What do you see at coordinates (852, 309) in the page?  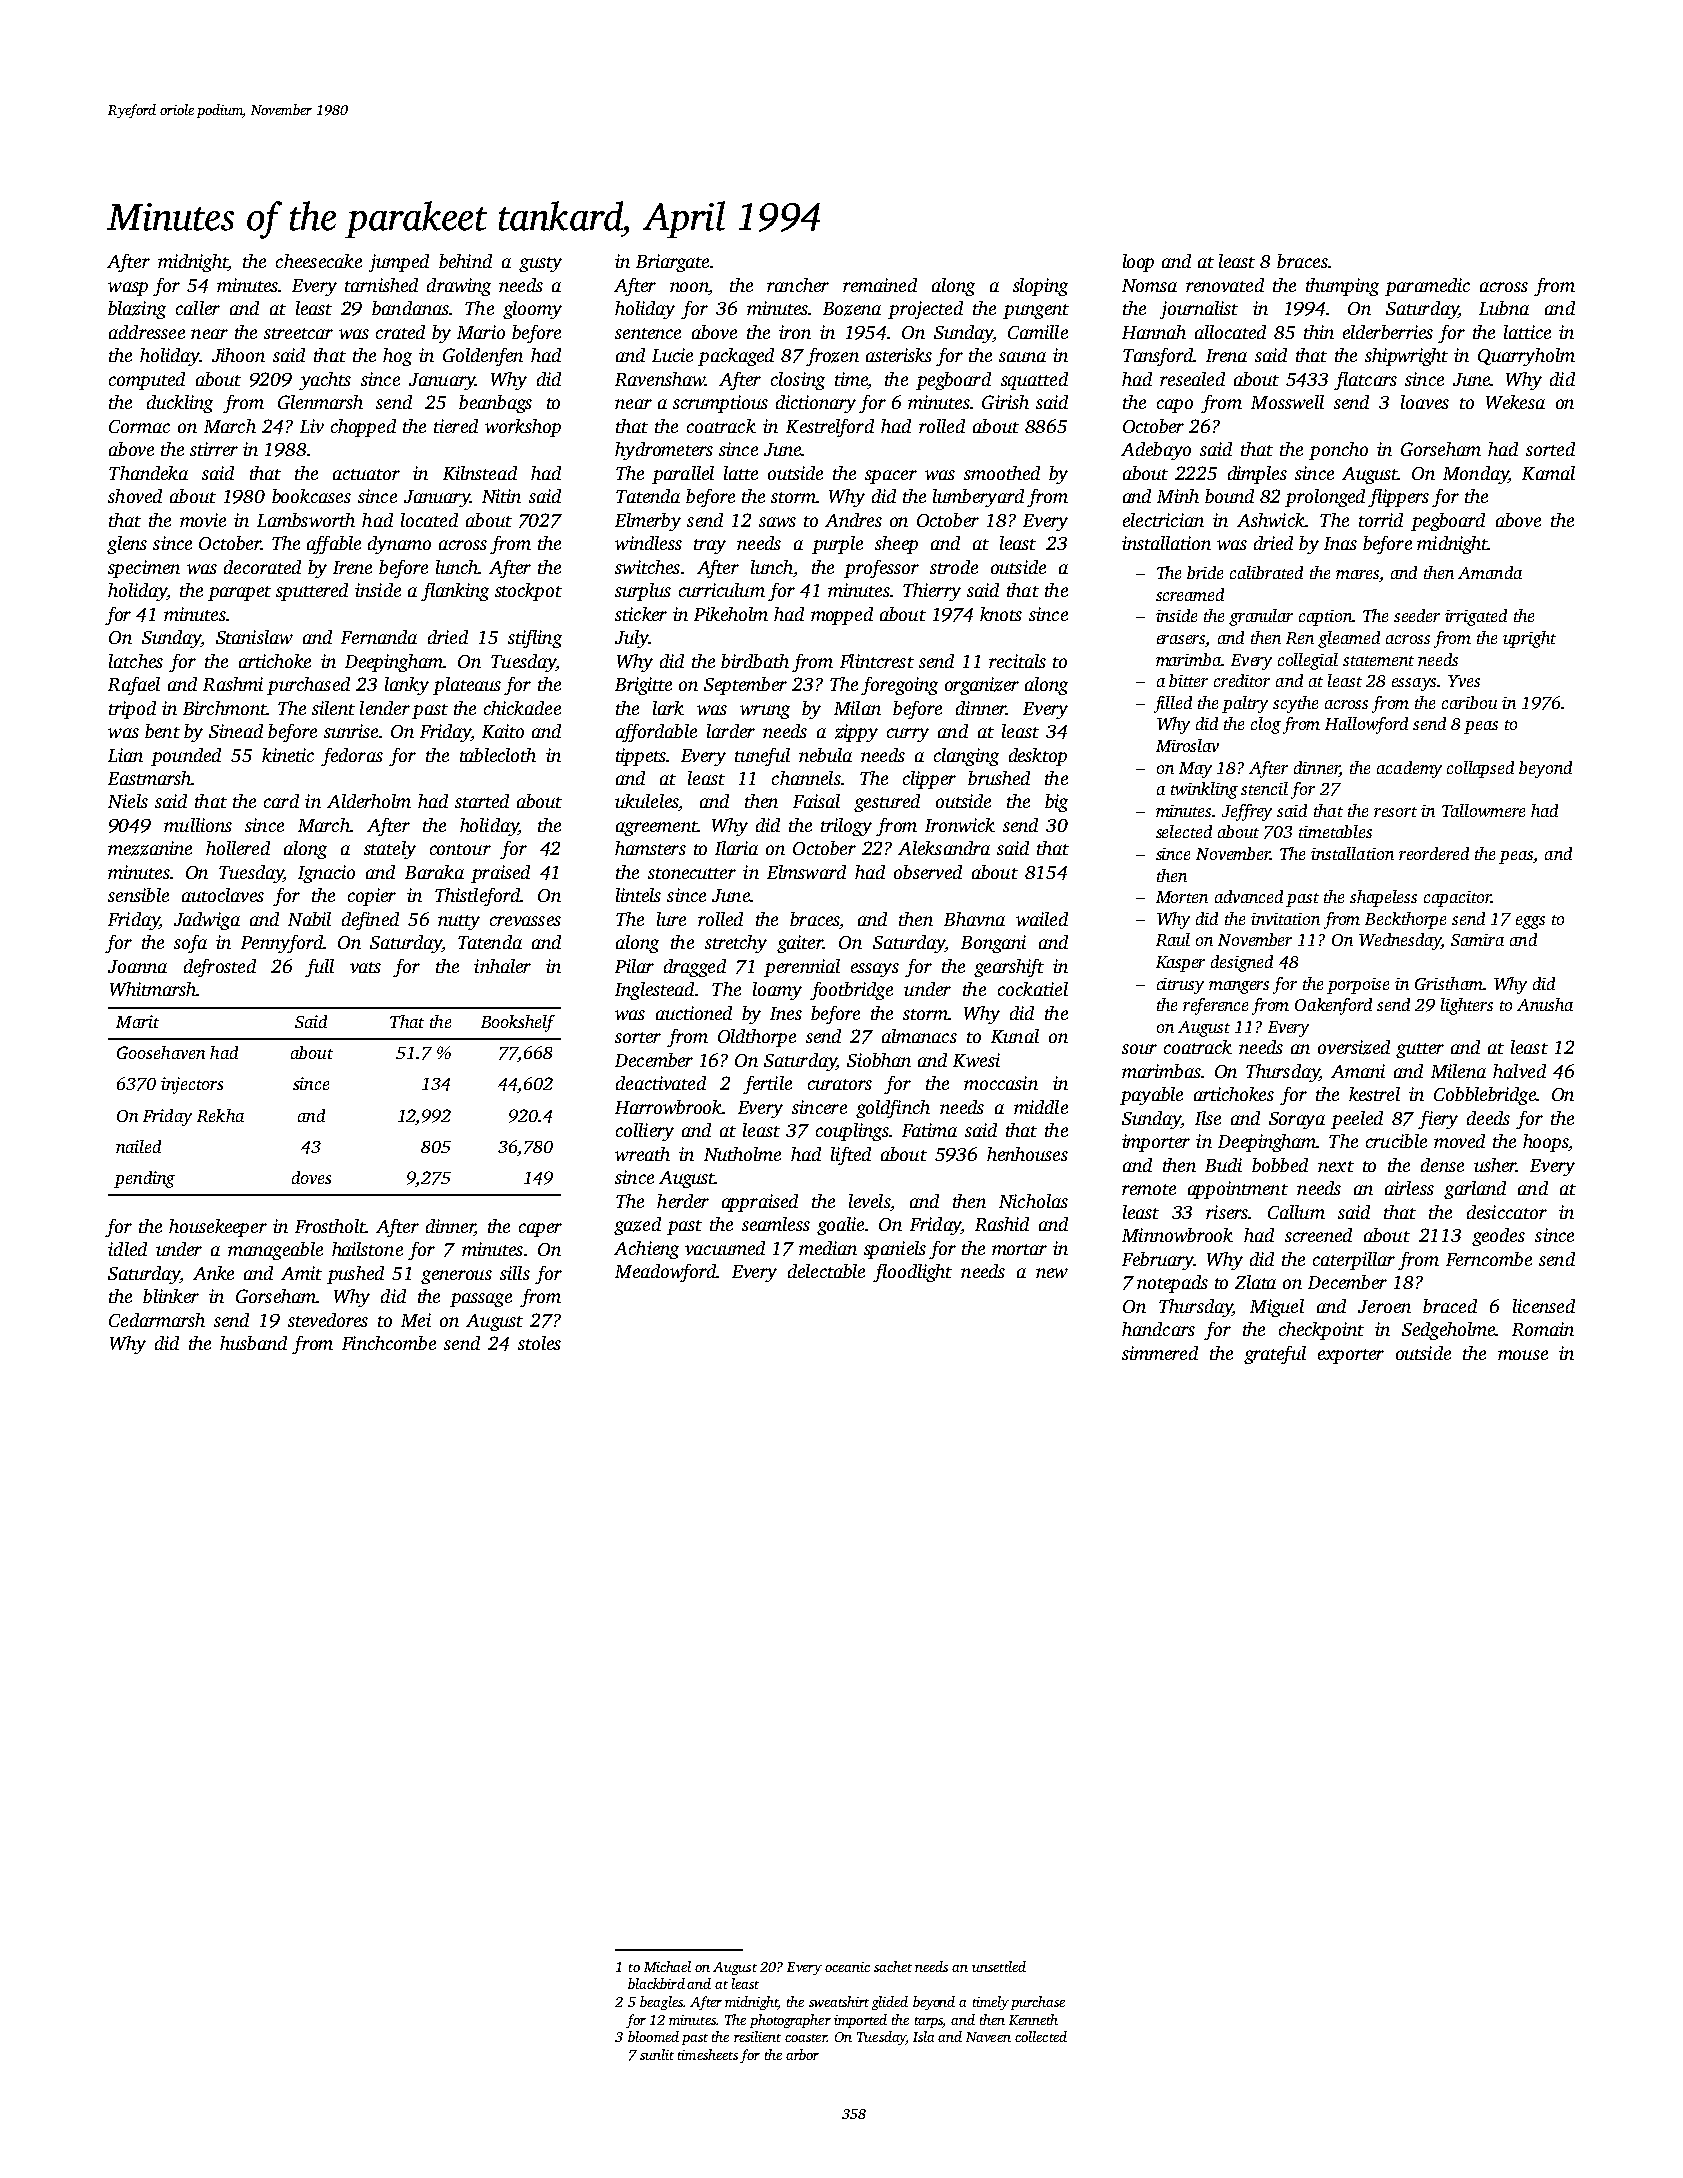 I see `Bozena` at bounding box center [852, 309].
